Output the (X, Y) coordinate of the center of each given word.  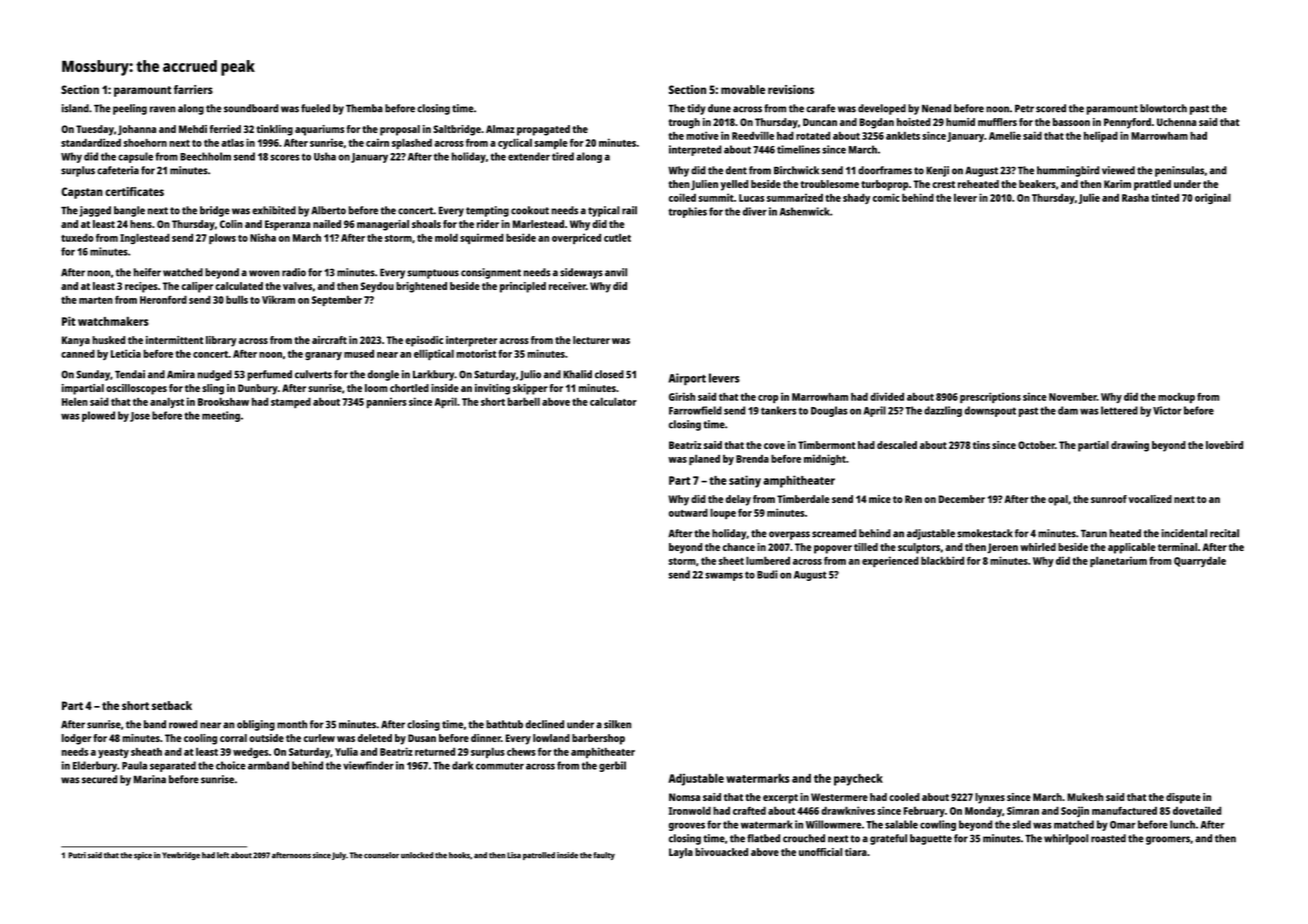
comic (886, 197)
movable (743, 89)
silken (617, 724)
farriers (193, 89)
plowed (98, 416)
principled (523, 287)
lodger (76, 739)
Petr (1024, 108)
